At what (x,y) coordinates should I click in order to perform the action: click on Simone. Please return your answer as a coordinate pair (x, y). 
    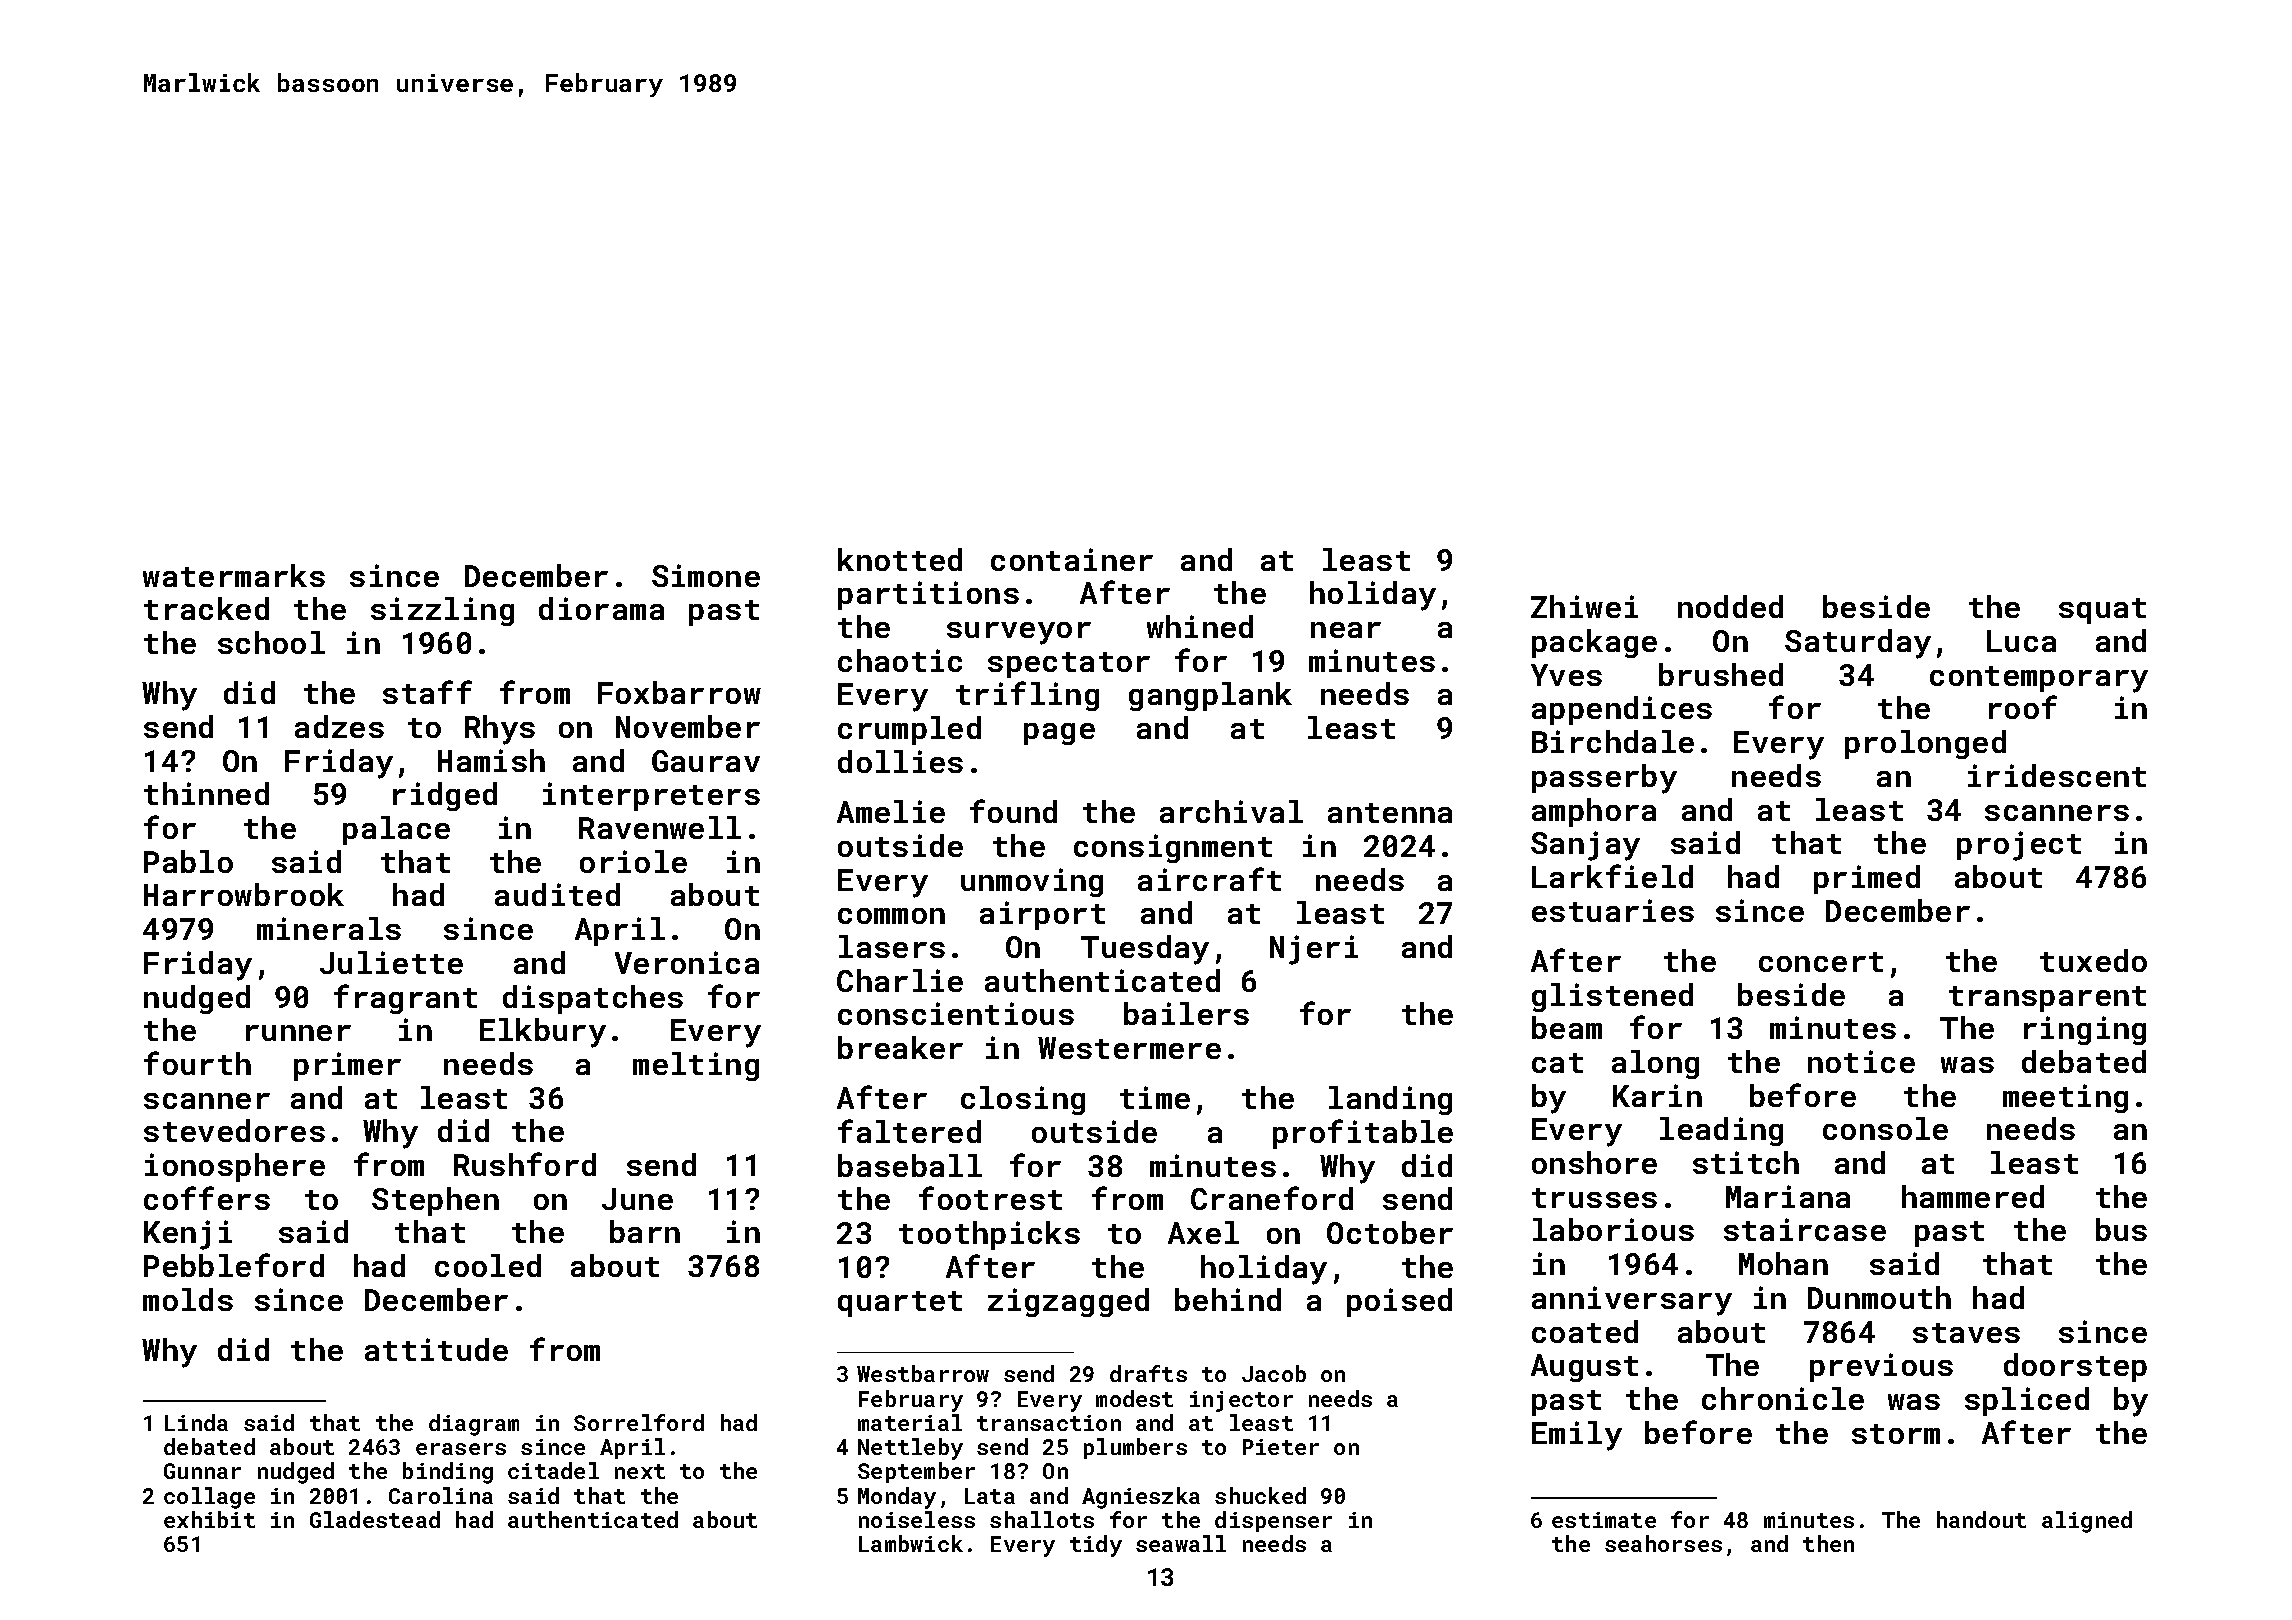
    Looking at the image, I should click on (706, 575).
